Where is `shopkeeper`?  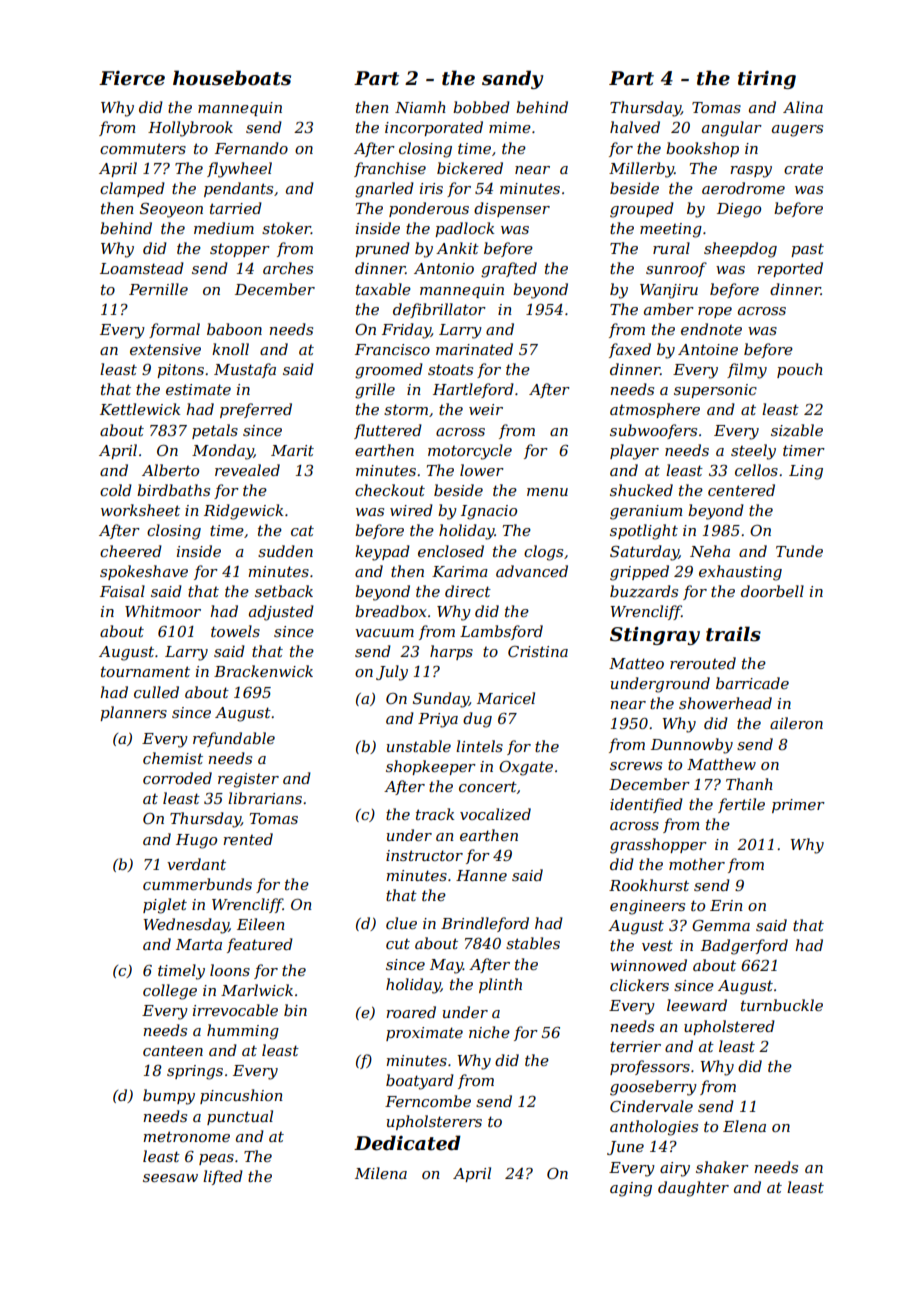
shopkeeper is located at coordinates (431, 767).
